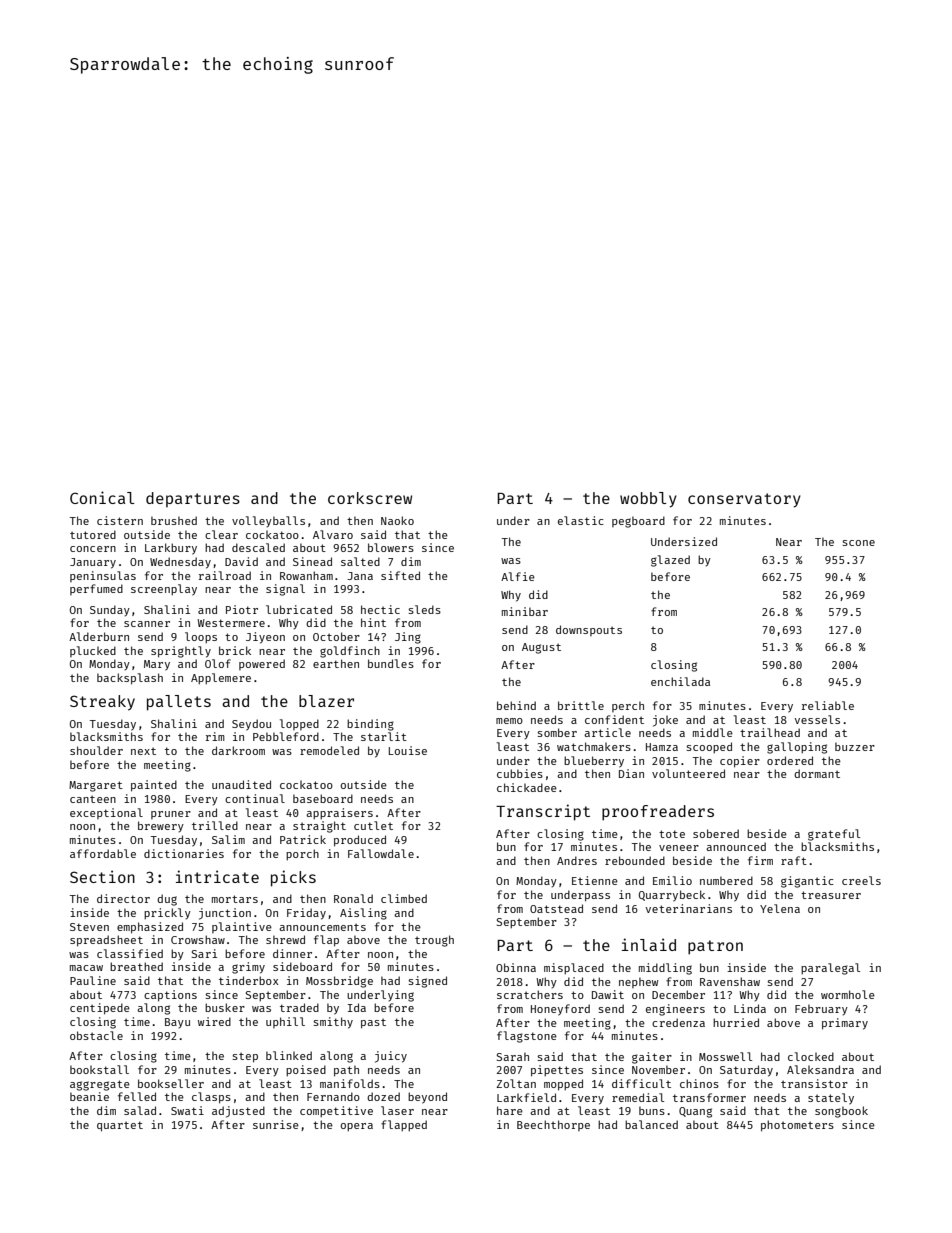  Describe the element at coordinates (102, 497) in the screenshot. I see `Conical` at that location.
